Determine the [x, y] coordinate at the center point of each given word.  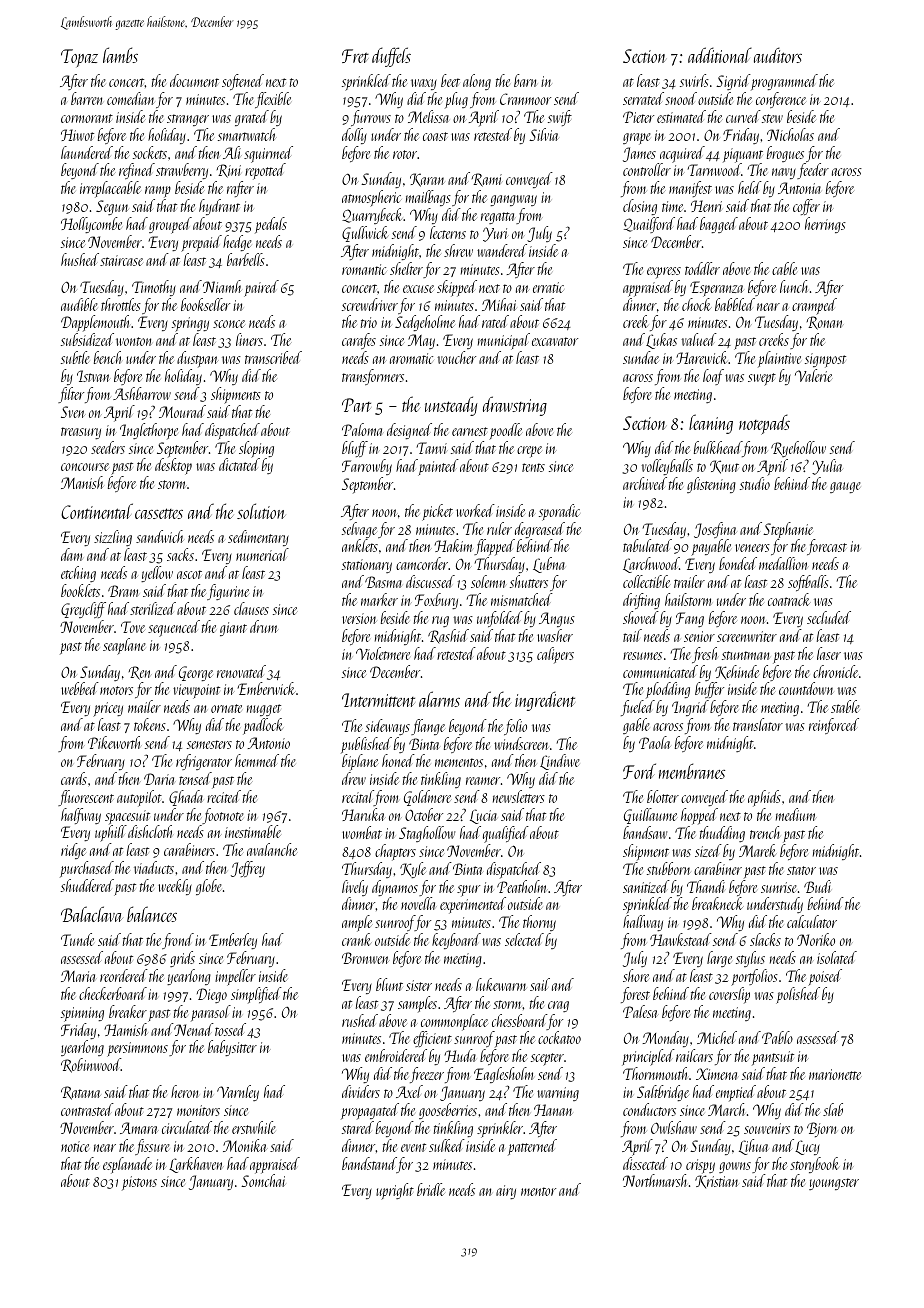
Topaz [79, 58]
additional [720, 55]
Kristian [717, 1182]
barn [525, 80]
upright [395, 1191]
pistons [139, 1183]
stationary [367, 566]
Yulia [827, 467]
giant [233, 629]
